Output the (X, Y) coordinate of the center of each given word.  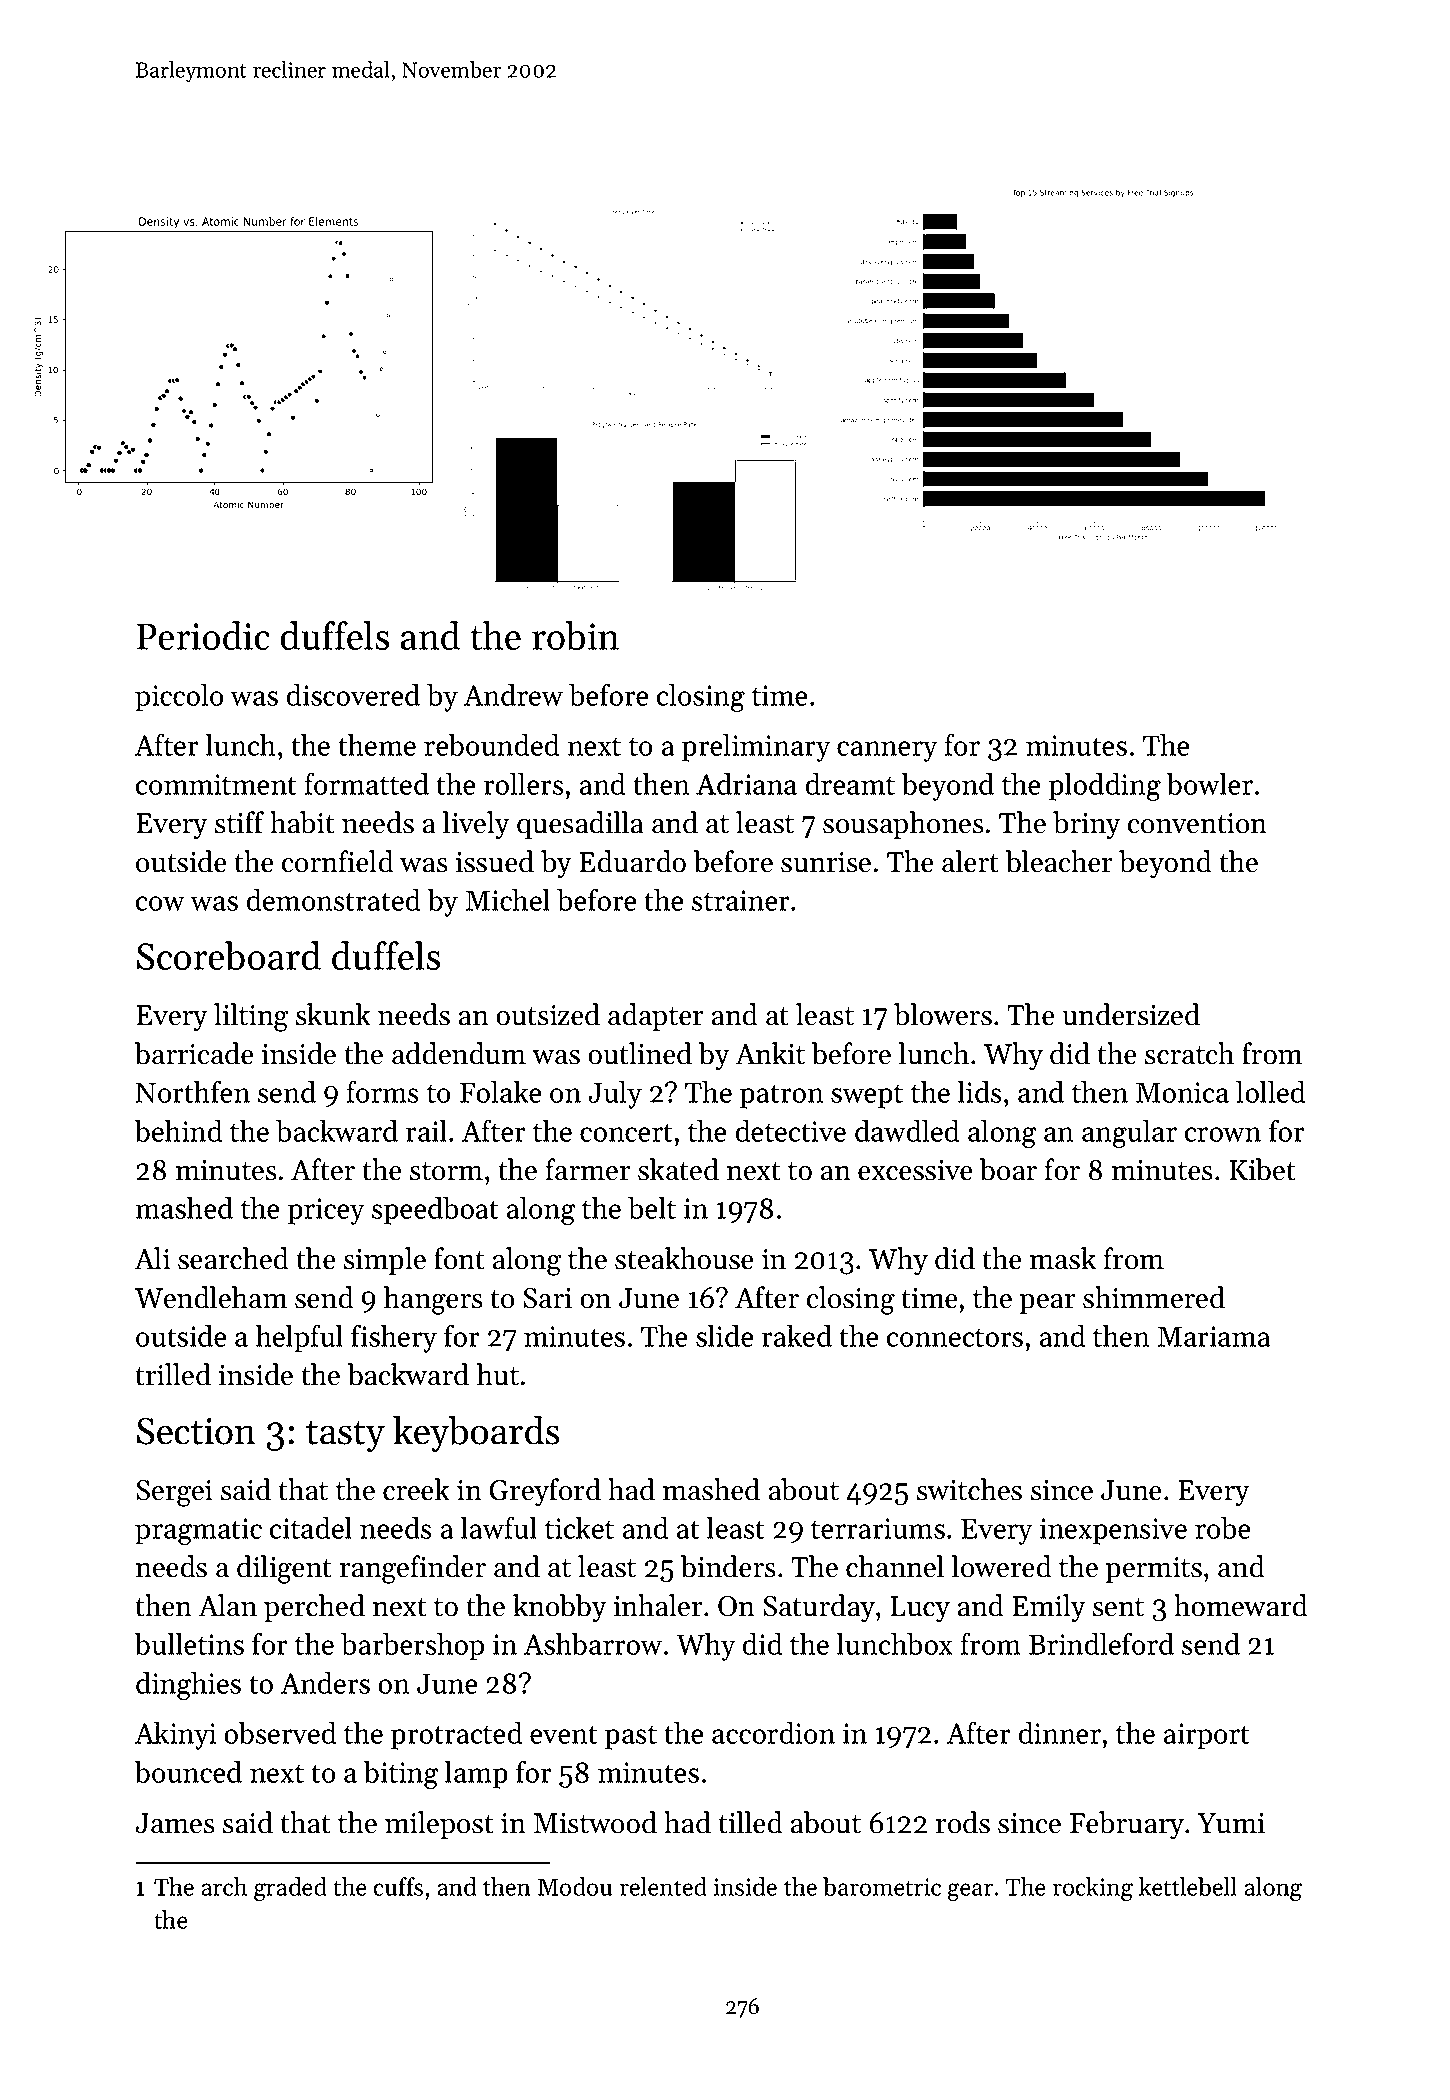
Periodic (203, 635)
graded (290, 1889)
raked (797, 1336)
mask (1063, 1258)
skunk (333, 1014)
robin (575, 635)
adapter (656, 1017)
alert (970, 861)
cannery (887, 751)
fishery (394, 1338)
